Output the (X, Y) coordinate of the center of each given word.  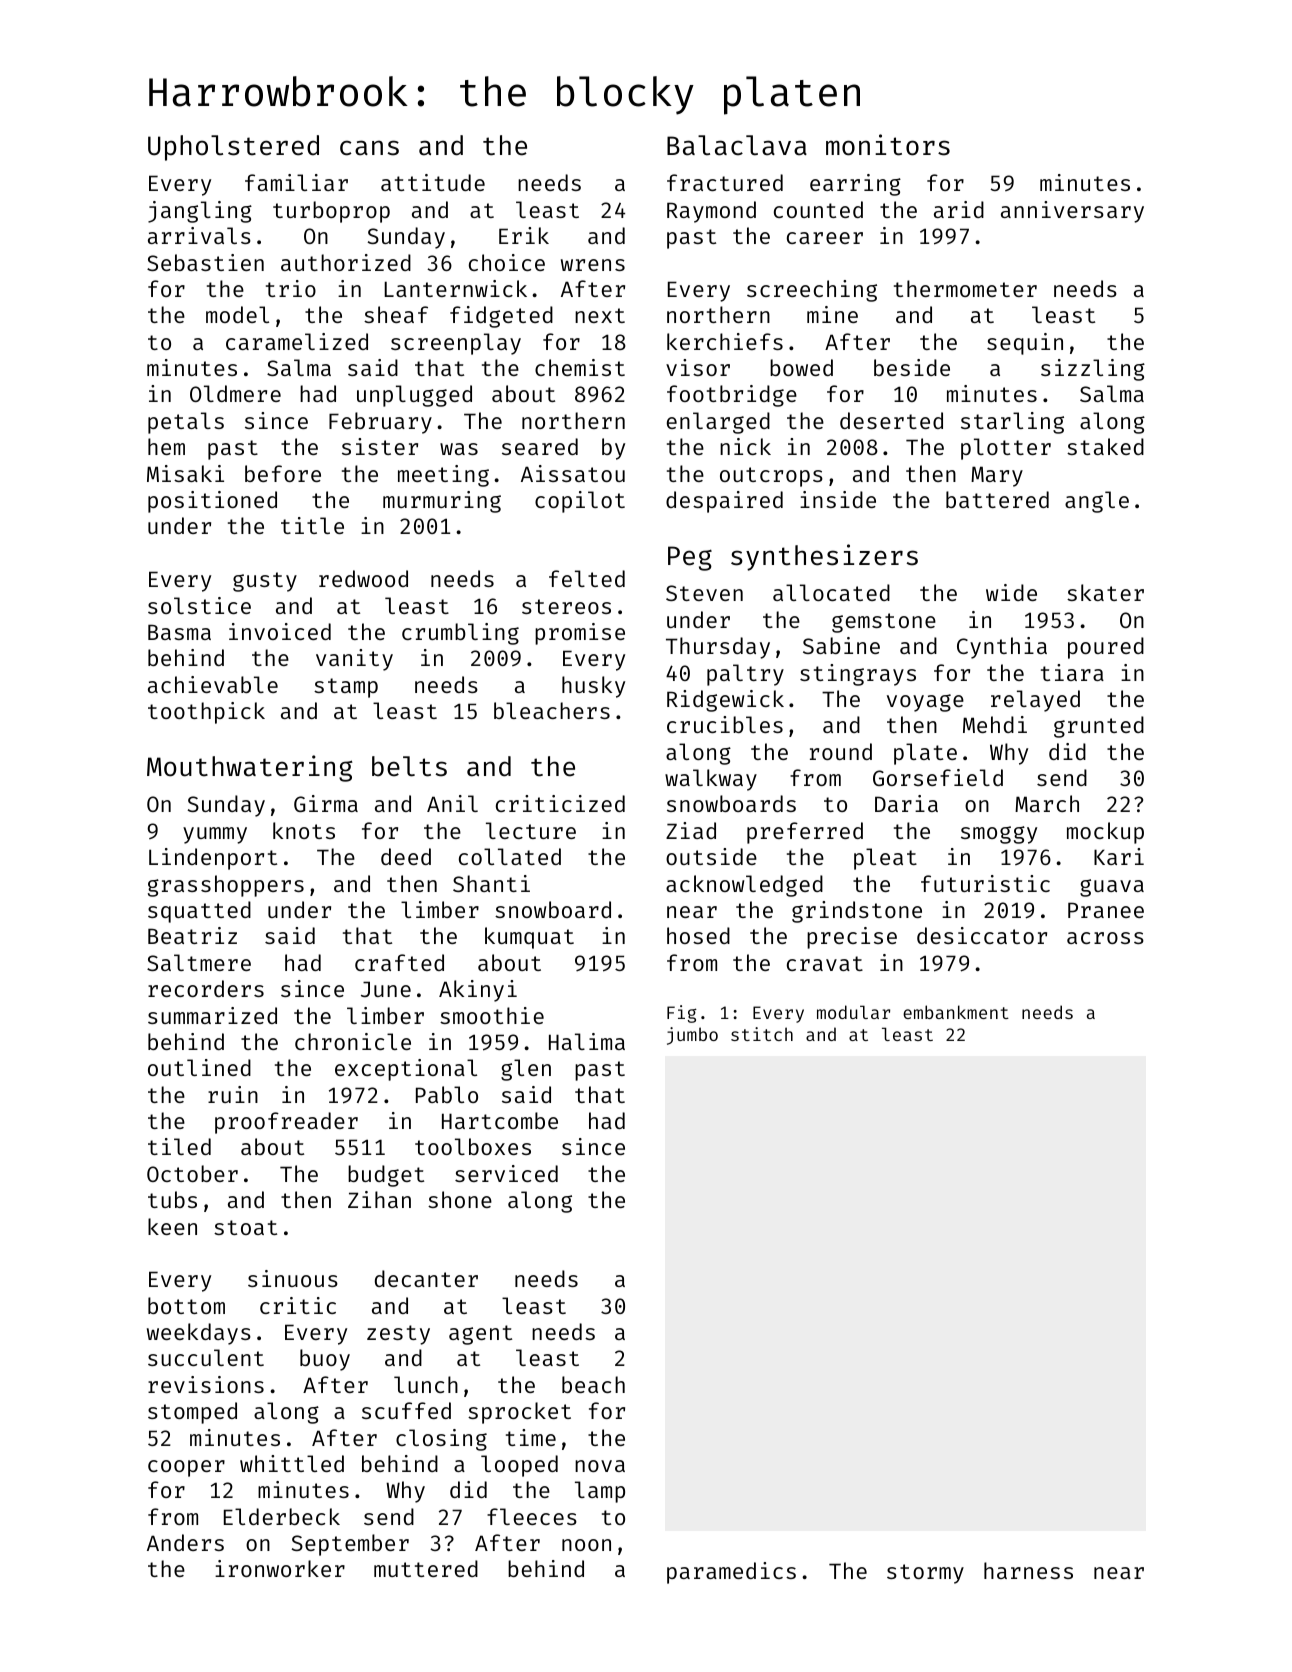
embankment (956, 1012)
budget (386, 1176)
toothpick (206, 713)
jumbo (692, 1036)
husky (593, 687)
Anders (185, 1542)
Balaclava (737, 145)
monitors (888, 145)
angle (1097, 502)
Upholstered (233, 148)
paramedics (731, 1573)
